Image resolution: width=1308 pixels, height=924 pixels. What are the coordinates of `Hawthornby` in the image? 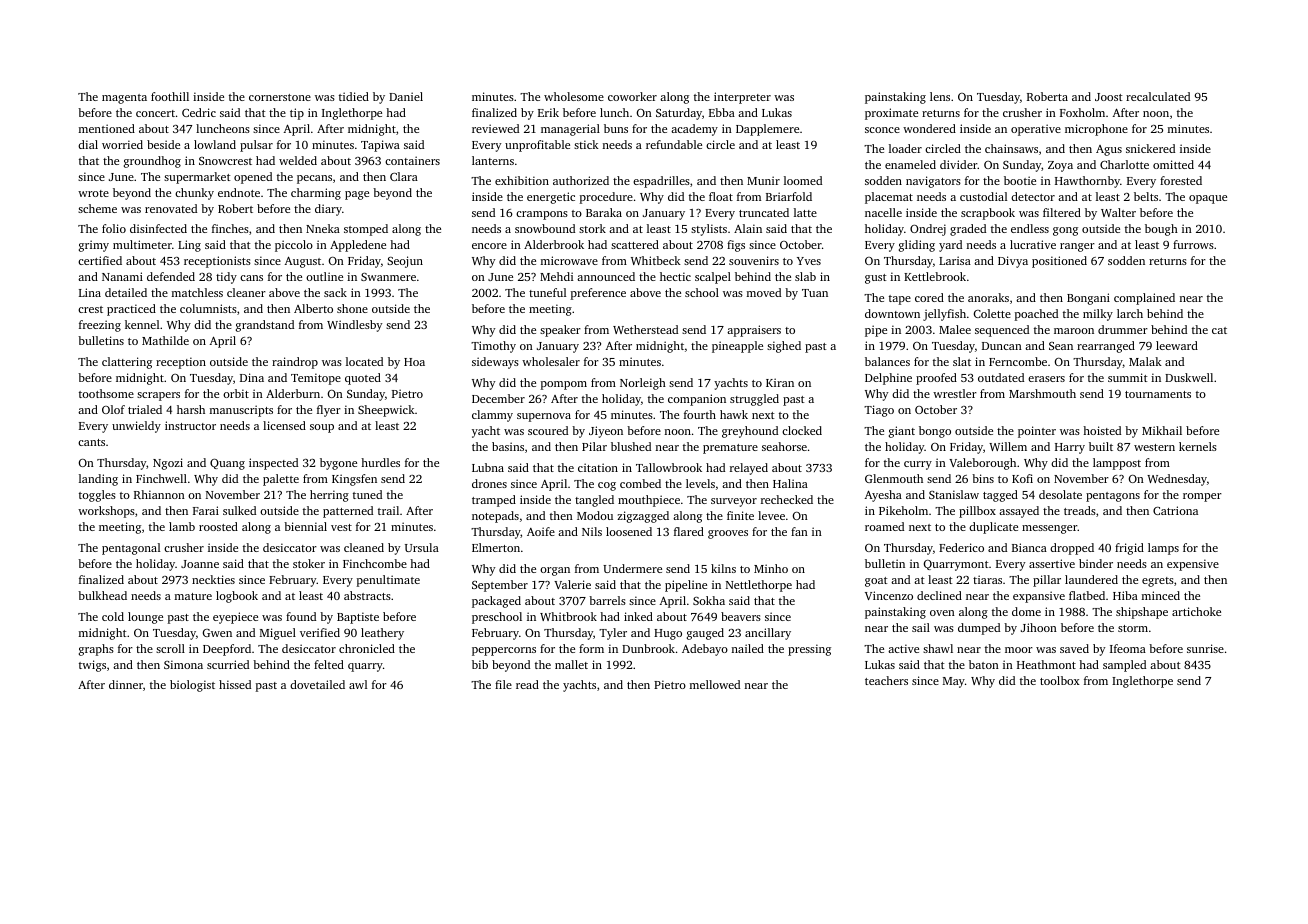 It's located at (1087, 182).
